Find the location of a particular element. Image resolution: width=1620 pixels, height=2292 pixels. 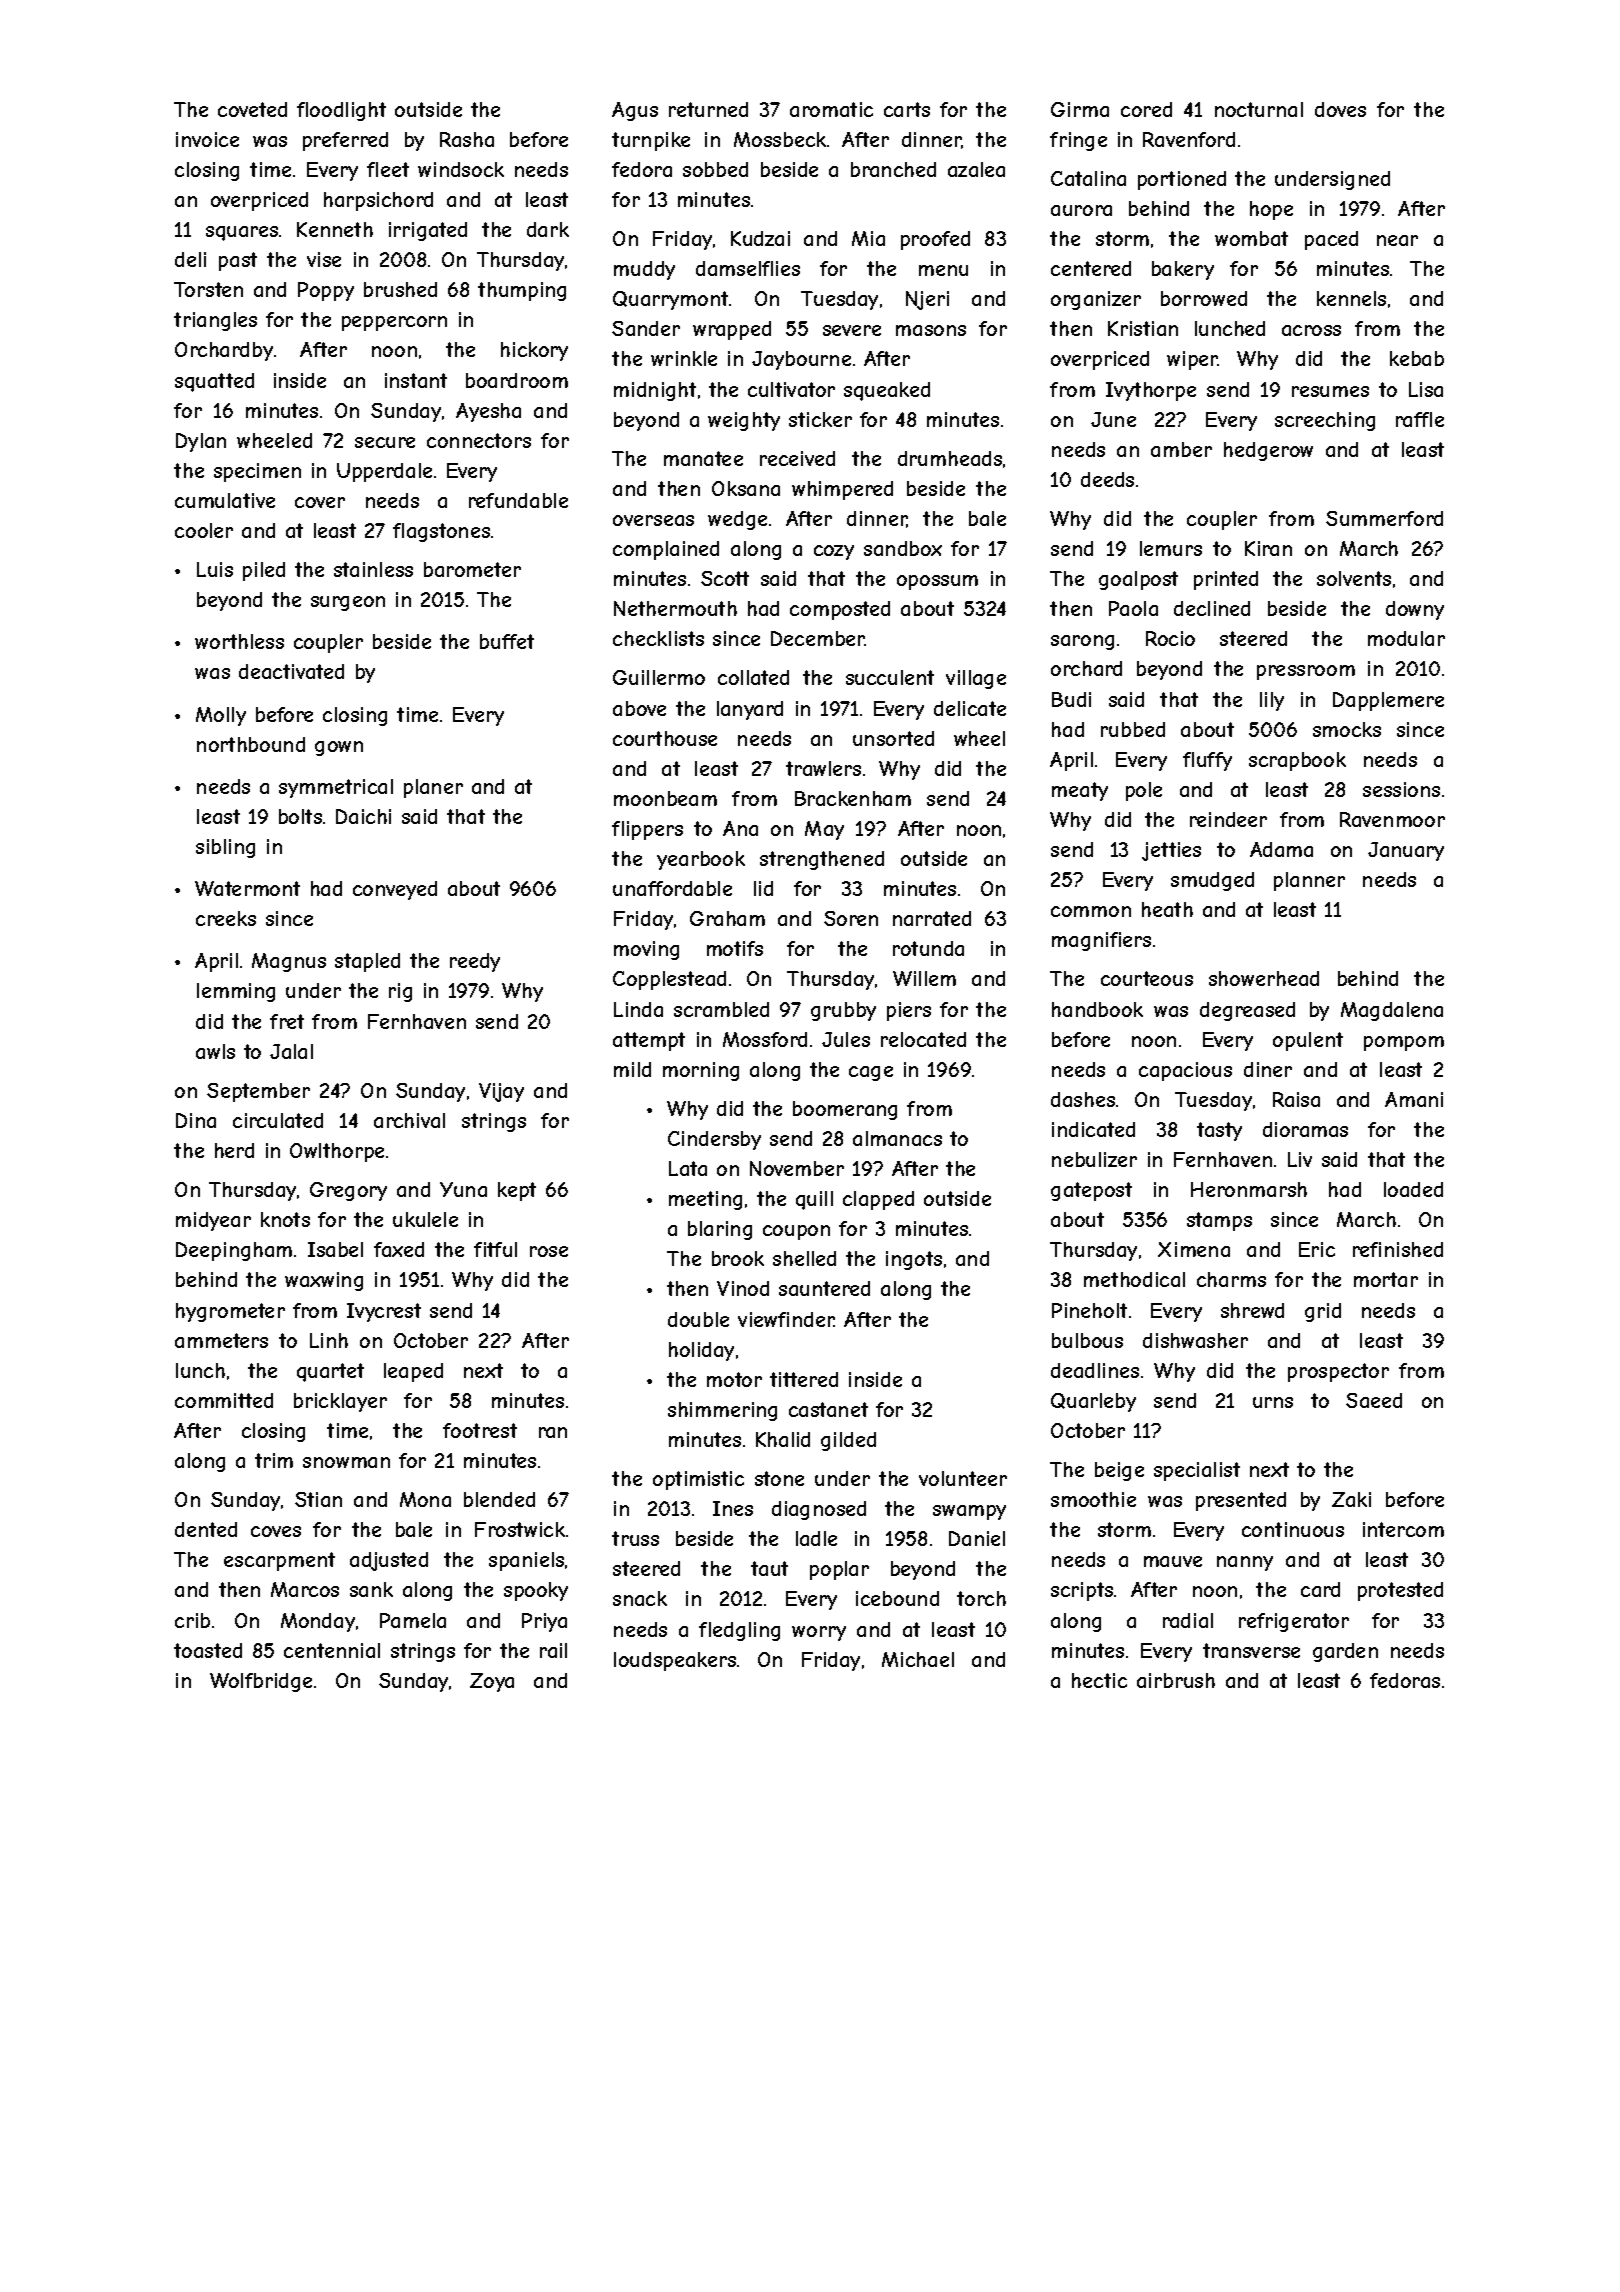

Lata is located at coordinates (688, 1168).
